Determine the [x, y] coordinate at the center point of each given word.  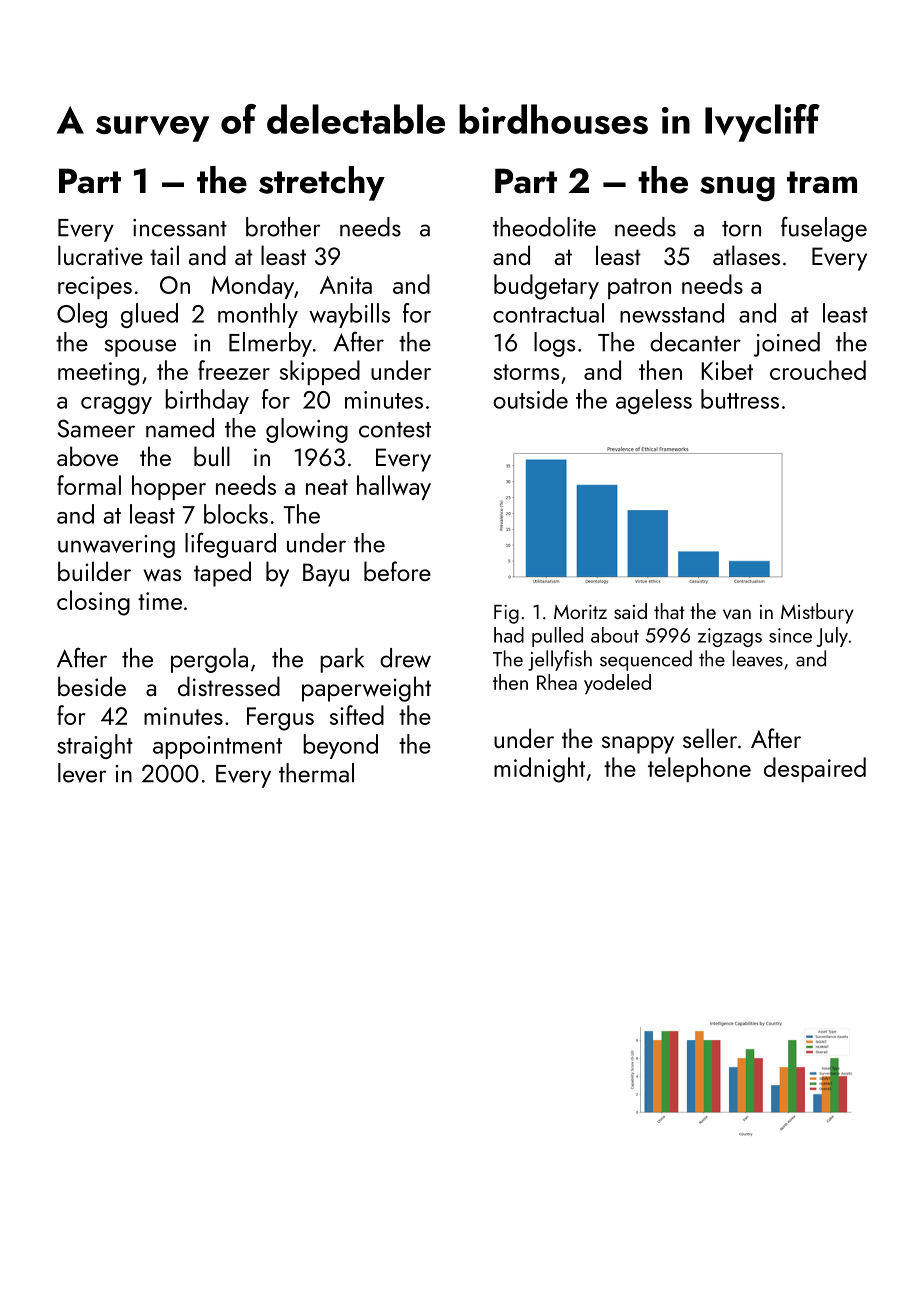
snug [737, 189]
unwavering [116, 546]
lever [82, 773]
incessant [180, 228]
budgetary [546, 287]
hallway [394, 487]
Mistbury [817, 613]
